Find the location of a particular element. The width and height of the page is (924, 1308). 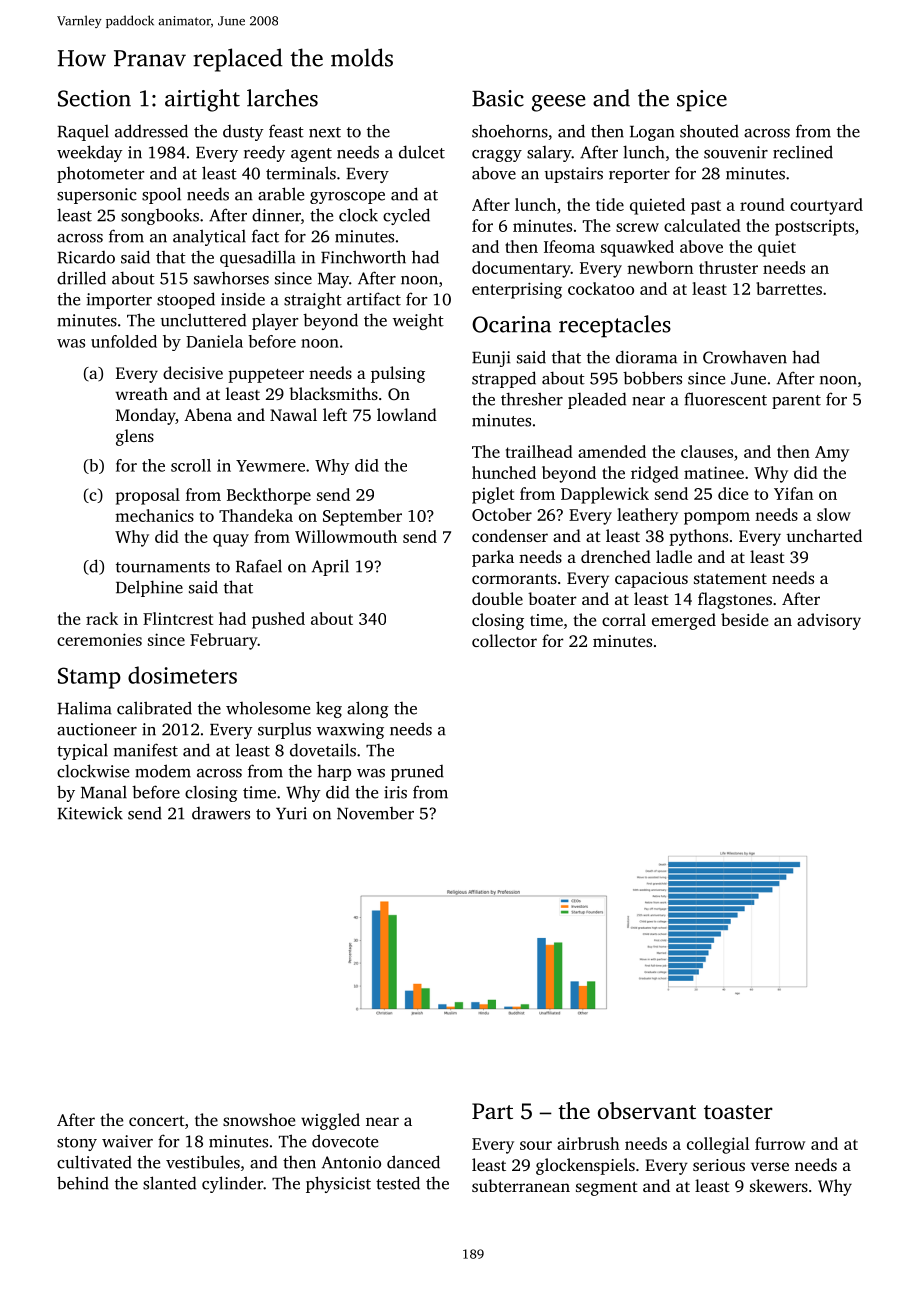

Kitewick is located at coordinates (90, 813).
